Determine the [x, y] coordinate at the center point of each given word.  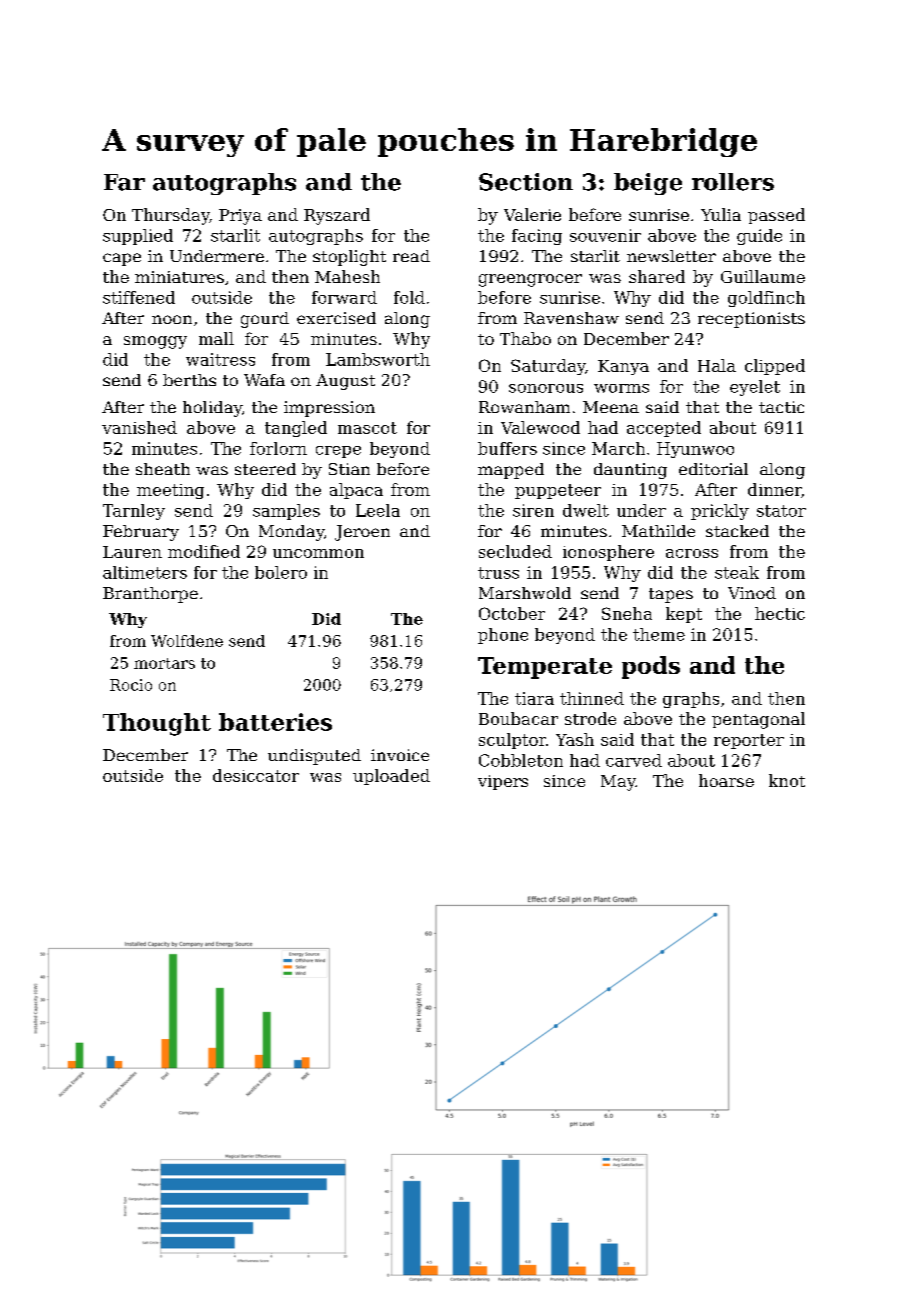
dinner [775, 490]
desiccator [256, 775]
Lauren [132, 552]
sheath [163, 469]
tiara [534, 698]
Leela [378, 510]
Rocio [131, 685]
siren [533, 510]
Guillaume [763, 276]
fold [409, 297]
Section [526, 182]
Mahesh [347, 276]
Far [124, 182]
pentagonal [758, 720]
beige [648, 184]
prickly [720, 512]
